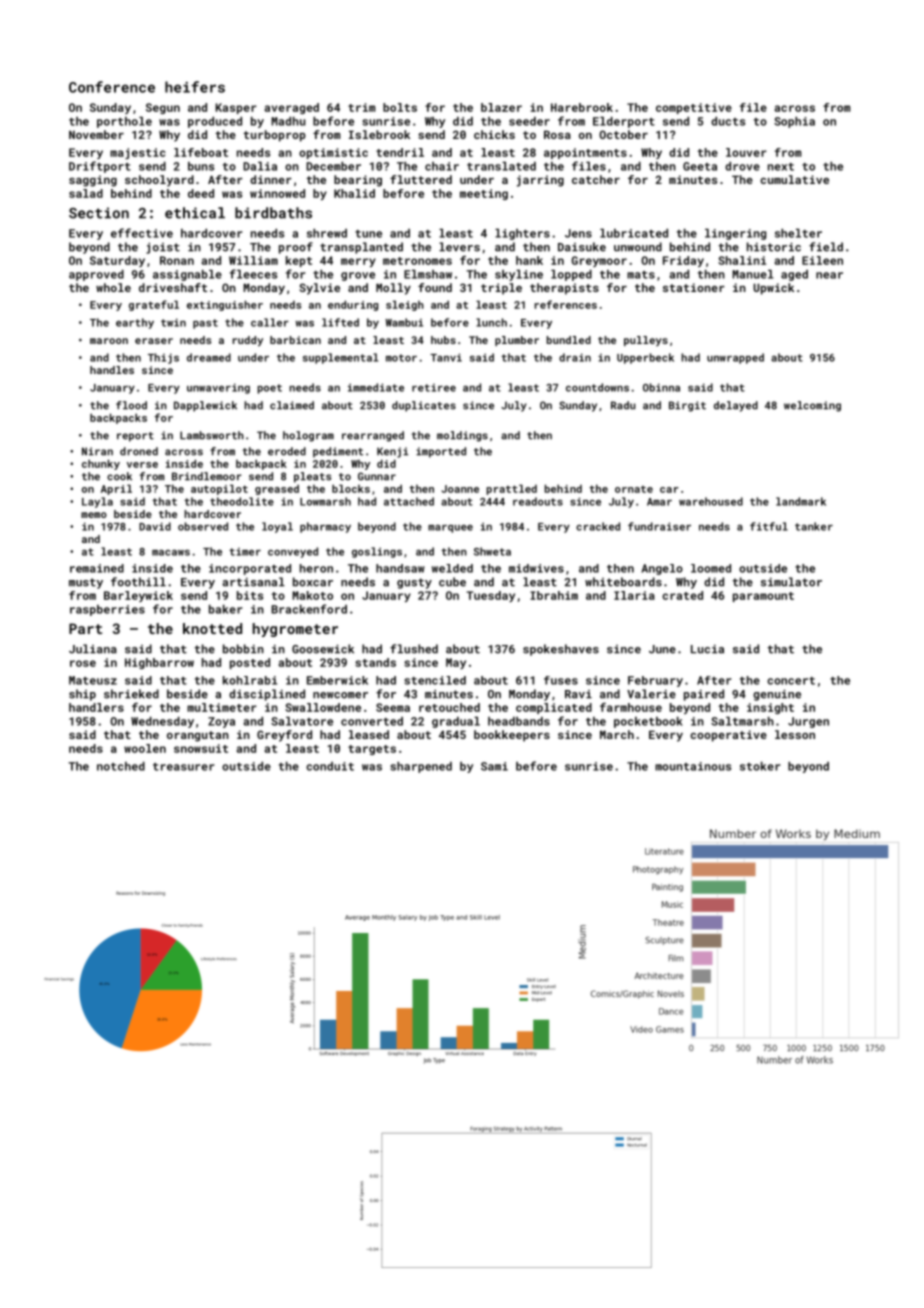 The height and width of the image is (1308, 924). What do you see at coordinates (582, 107) in the image?
I see `Harebrook` at bounding box center [582, 107].
